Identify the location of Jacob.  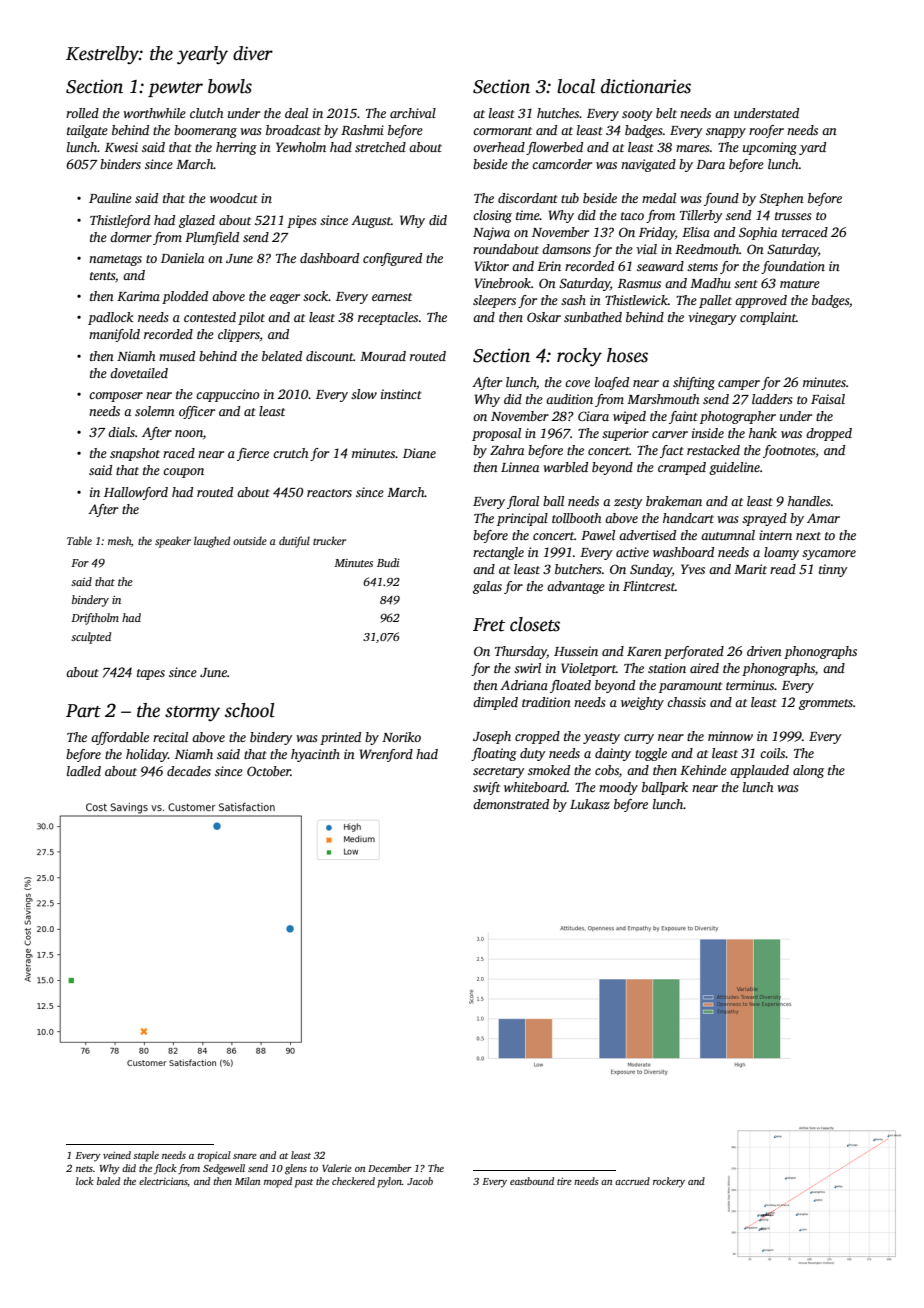
(420, 1181).
